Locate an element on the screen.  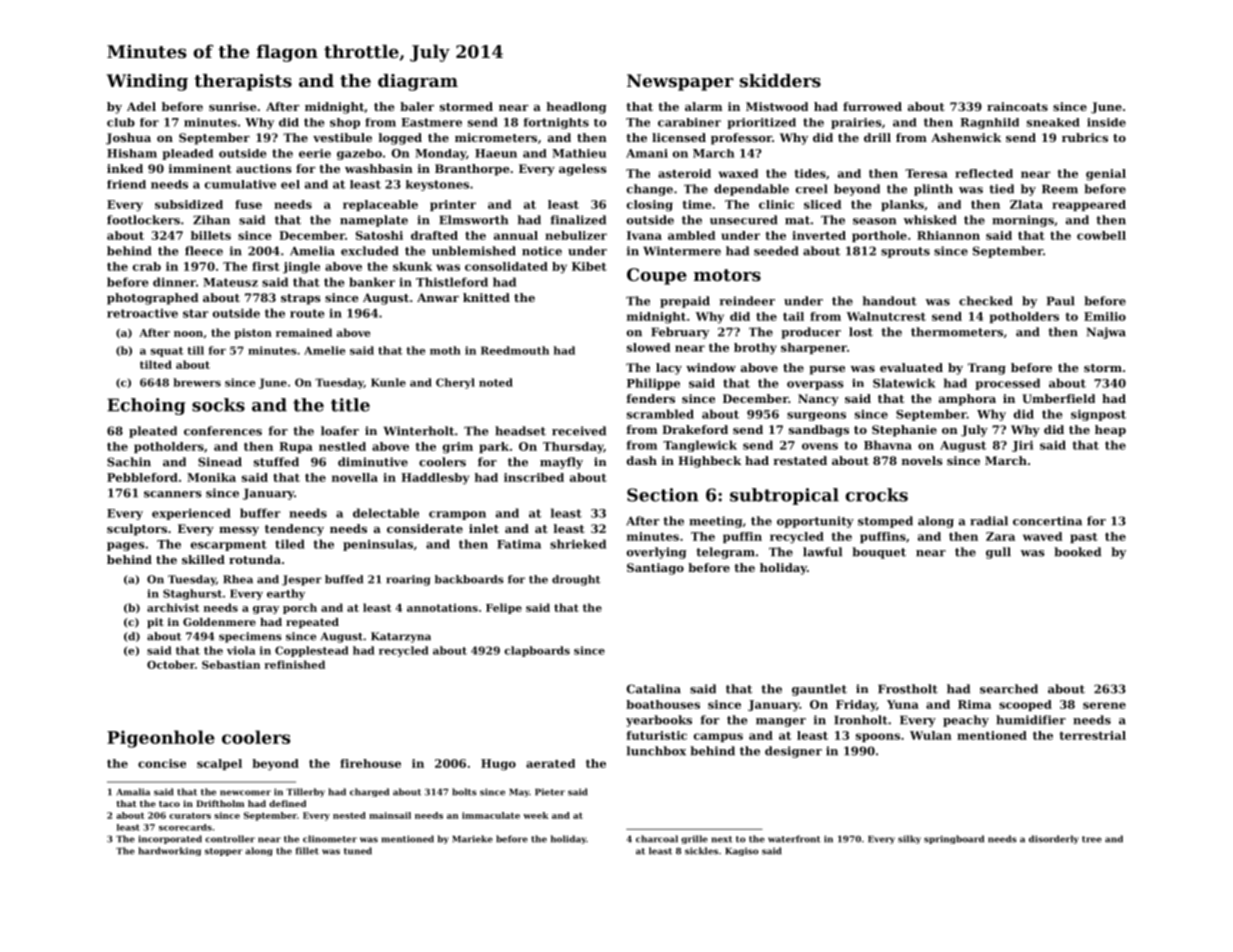
inside is located at coordinates (1106, 122).
